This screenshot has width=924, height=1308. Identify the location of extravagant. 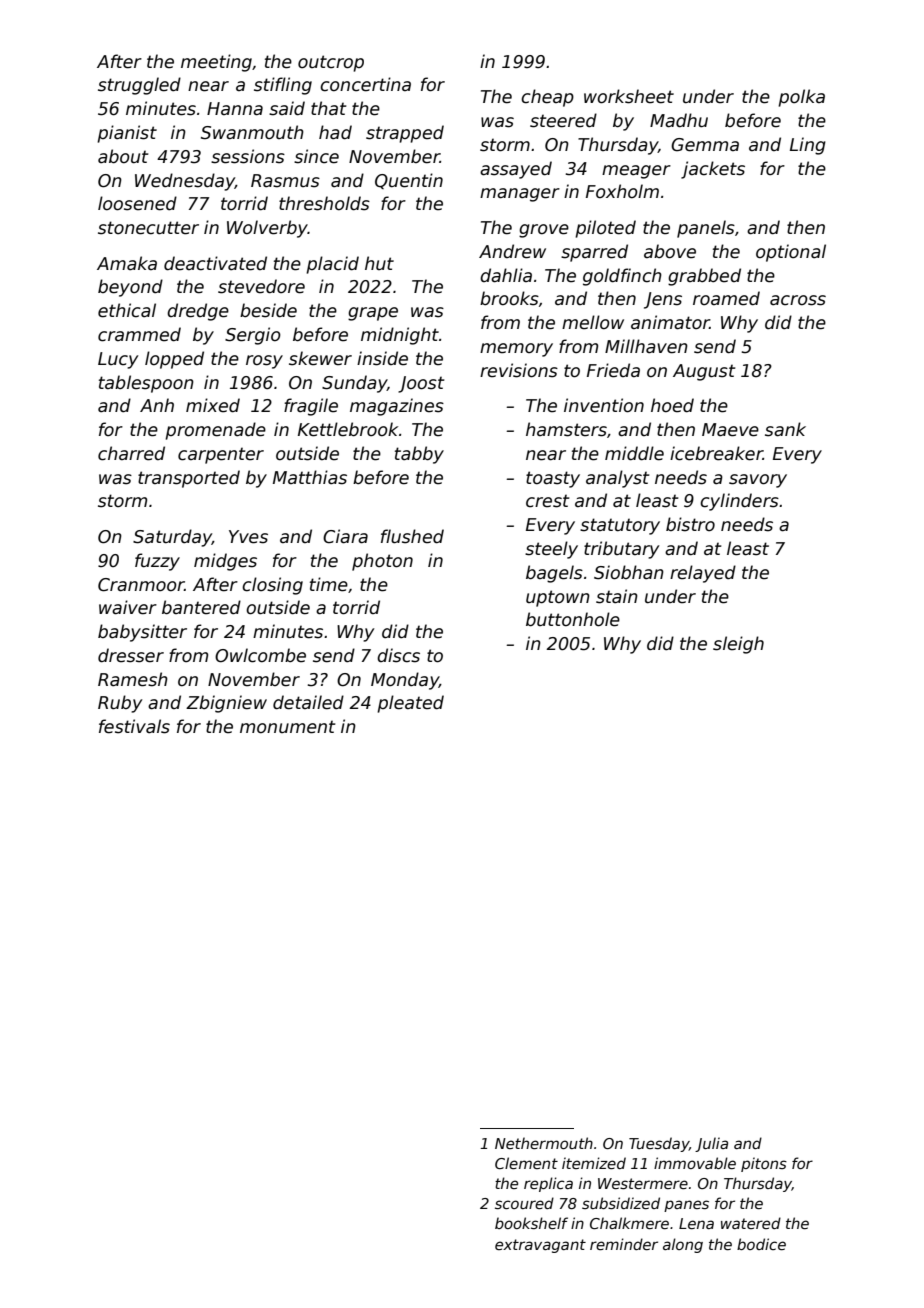
(540, 1246).
